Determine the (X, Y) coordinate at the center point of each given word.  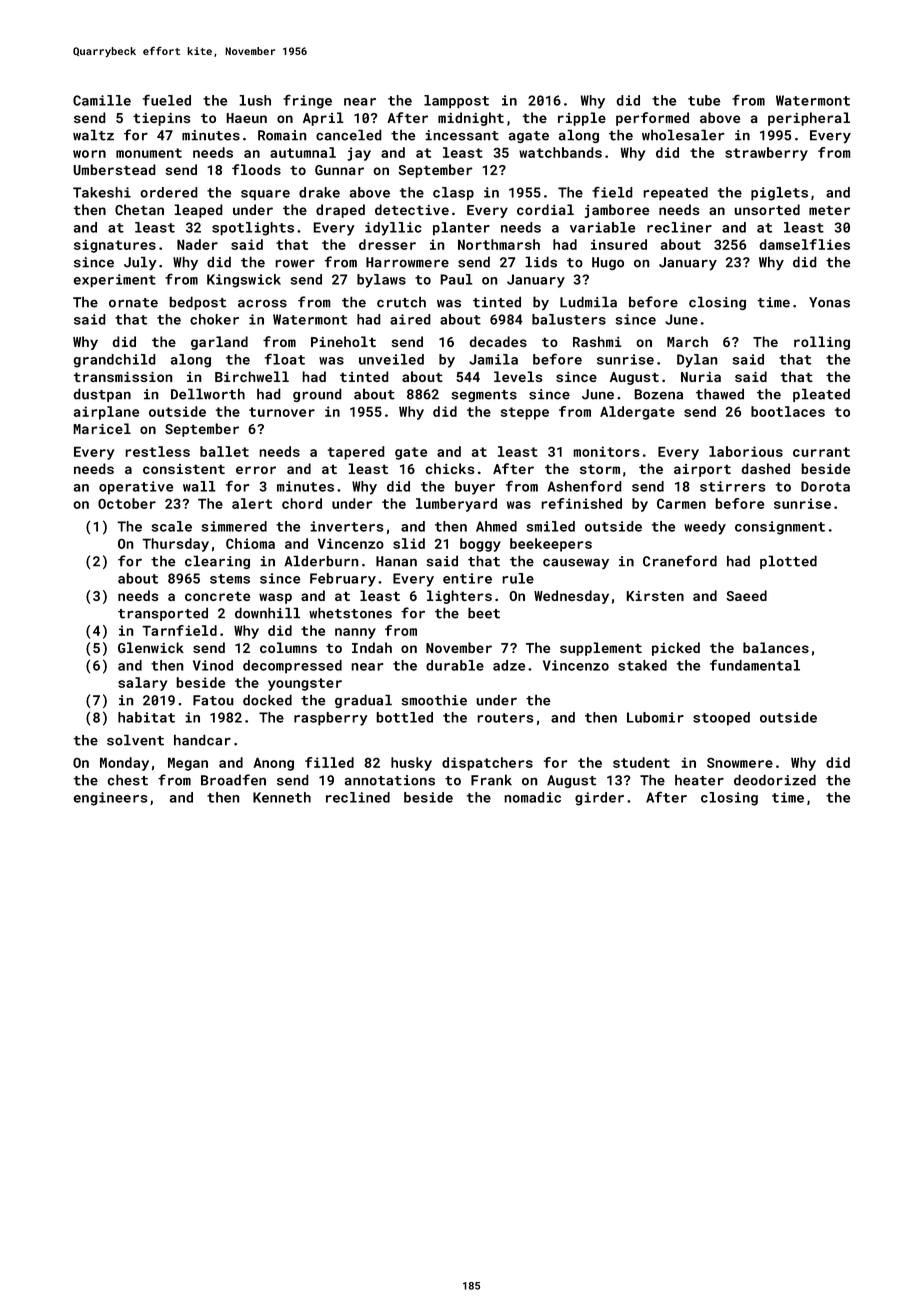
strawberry (766, 154)
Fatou (213, 700)
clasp (453, 194)
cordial (545, 209)
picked (676, 649)
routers (505, 718)
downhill (267, 613)
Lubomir (655, 717)
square (265, 195)
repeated (675, 194)
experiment (114, 281)
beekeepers (551, 545)
